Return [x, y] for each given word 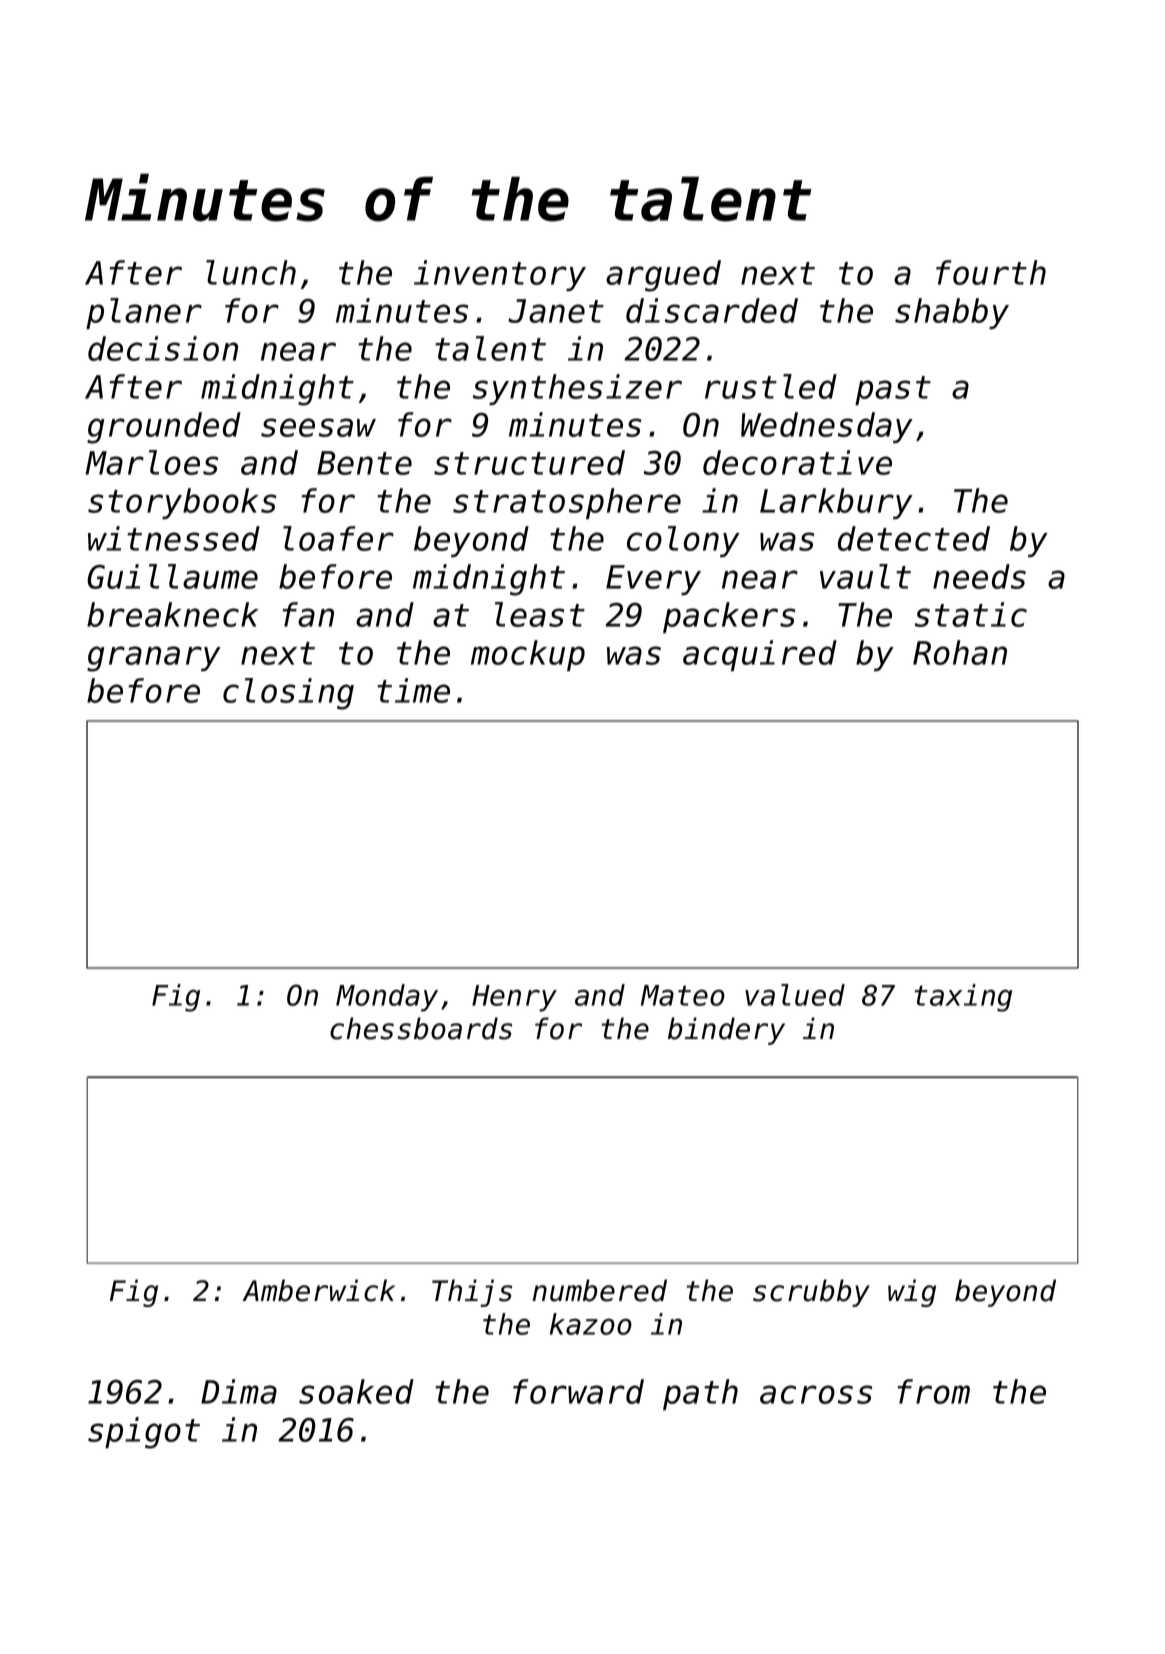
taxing [963, 998]
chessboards [421, 1028]
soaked [356, 1391]
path [700, 1394]
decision [163, 348]
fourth [991, 272]
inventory [500, 275]
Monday [387, 998]
